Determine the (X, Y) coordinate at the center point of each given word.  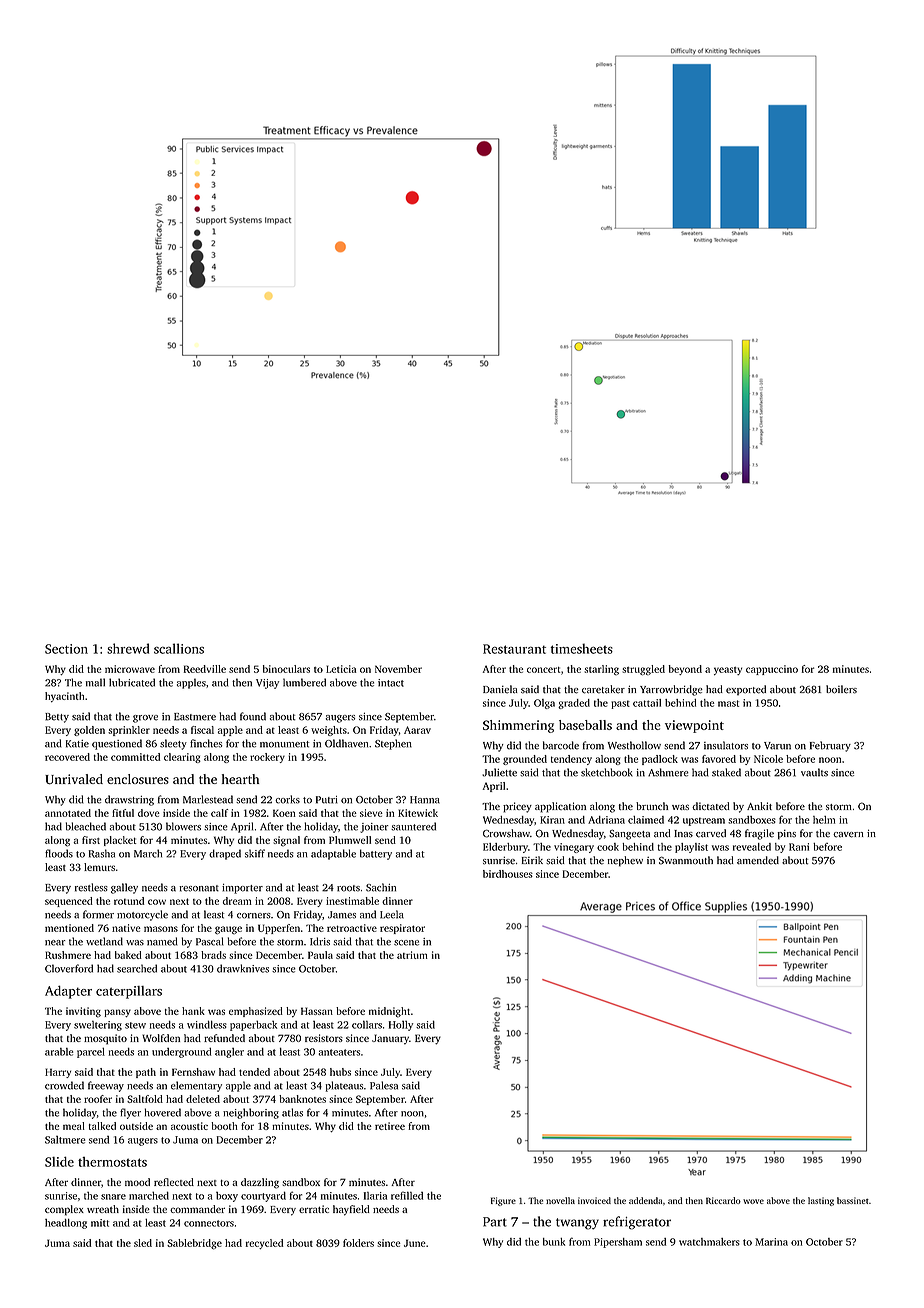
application (560, 807)
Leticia (341, 669)
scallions (179, 648)
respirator (402, 929)
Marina (771, 1242)
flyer (130, 1113)
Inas (683, 834)
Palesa (384, 1085)
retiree (390, 1126)
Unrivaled (74, 779)
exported (746, 690)
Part (495, 1222)
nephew (625, 861)
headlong (66, 1224)
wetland (104, 941)
